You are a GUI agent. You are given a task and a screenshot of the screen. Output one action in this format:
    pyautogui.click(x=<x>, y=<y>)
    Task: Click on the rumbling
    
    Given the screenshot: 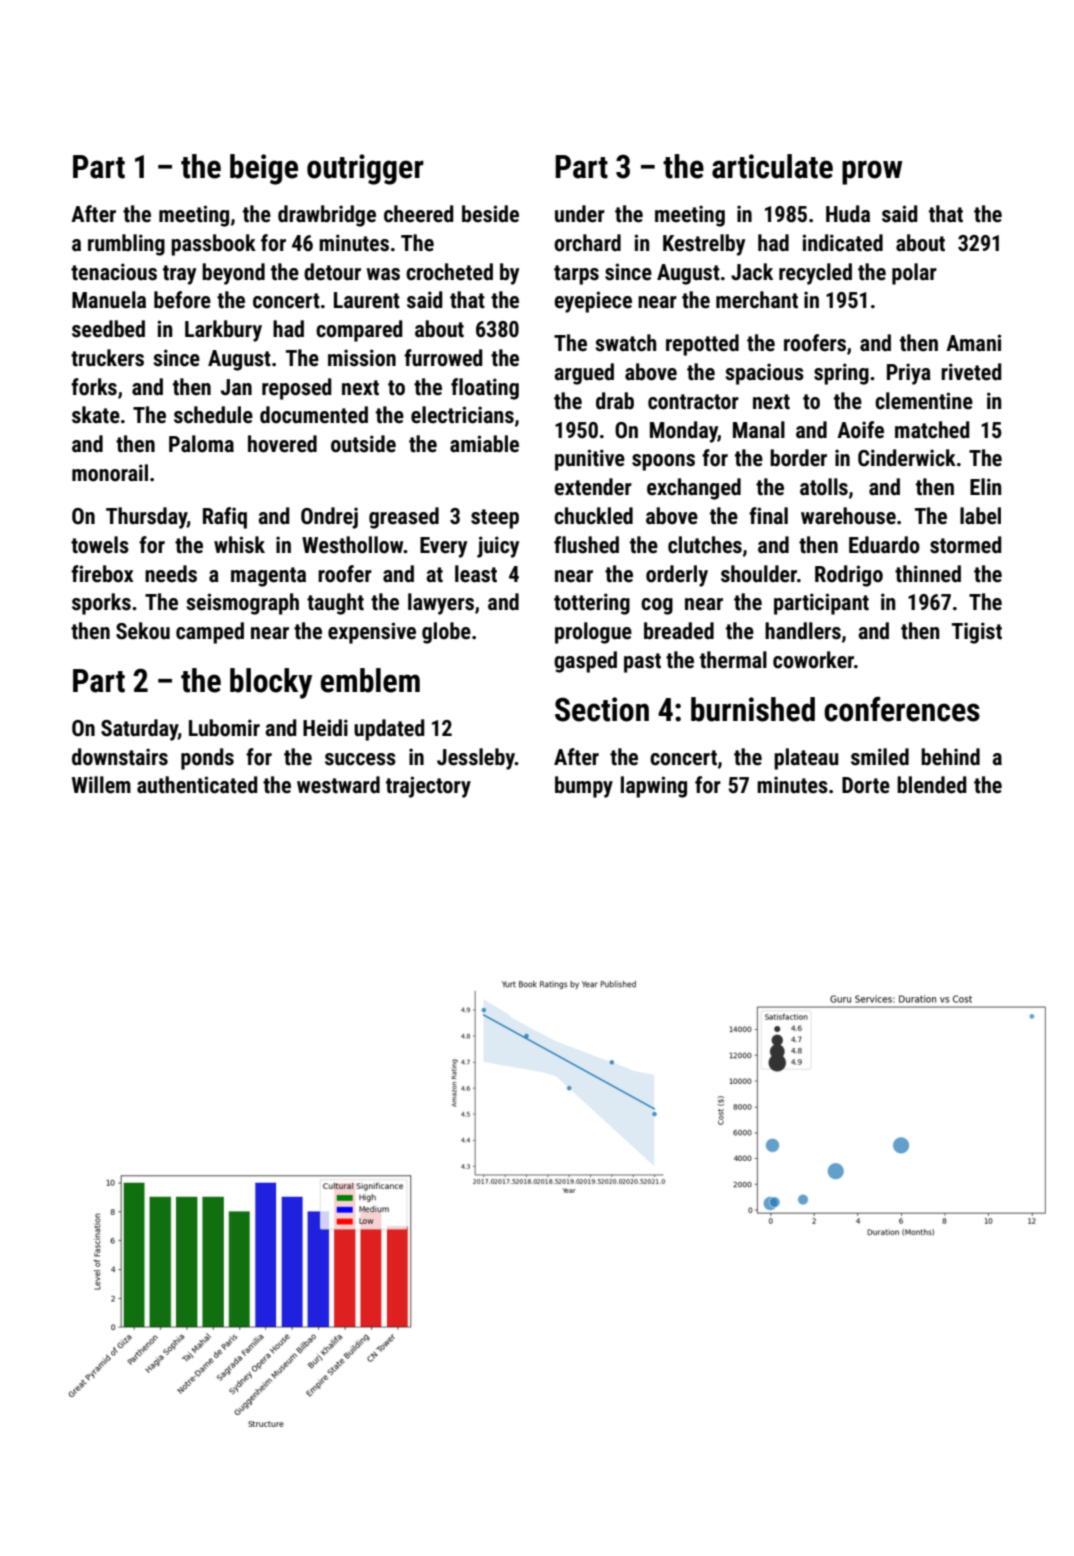 What is the action you would take?
    pyautogui.click(x=126, y=245)
